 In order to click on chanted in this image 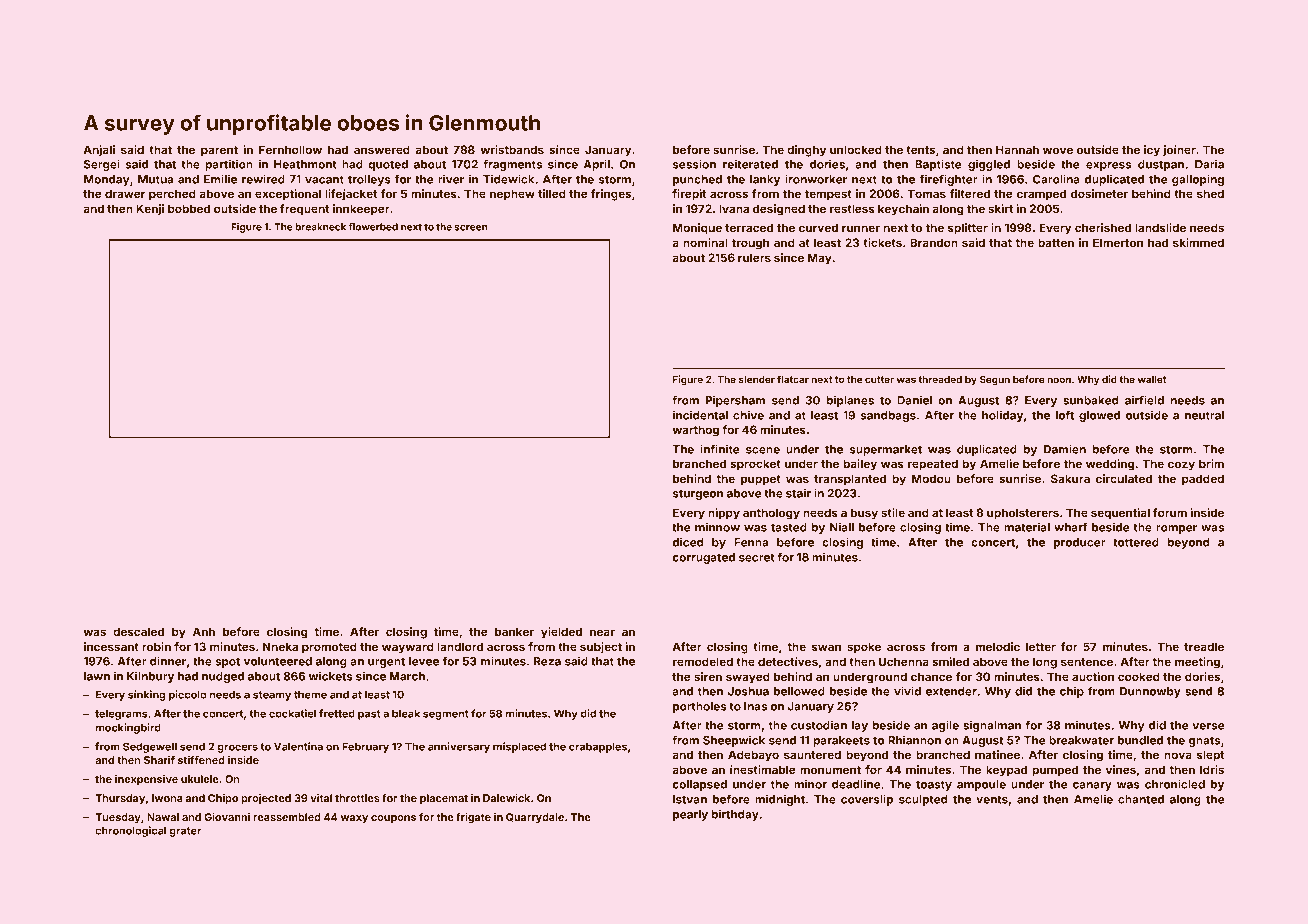, I will do `click(1141, 799)`.
